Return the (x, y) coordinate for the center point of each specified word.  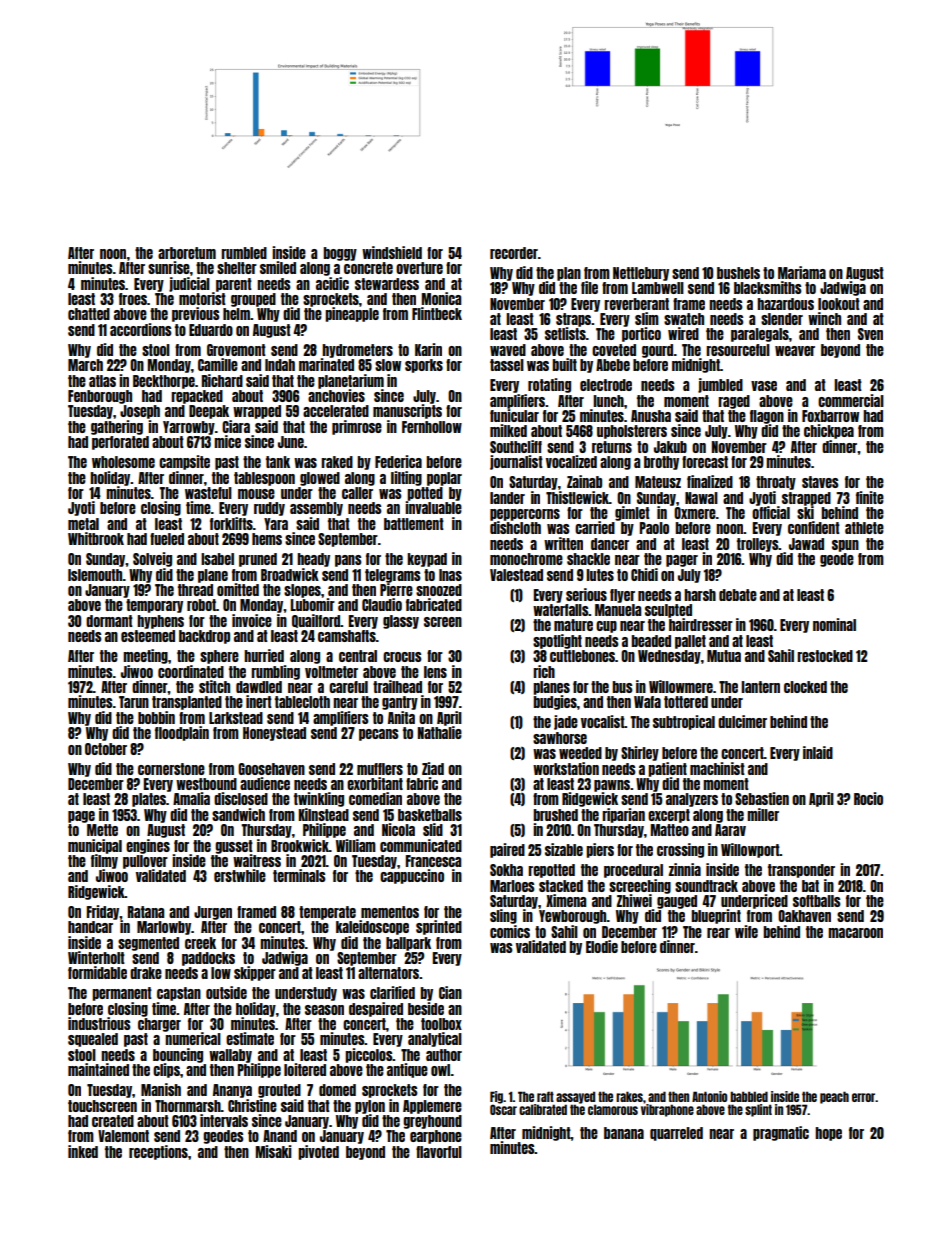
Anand (280, 1136)
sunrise (169, 267)
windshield (392, 252)
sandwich (238, 814)
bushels (738, 273)
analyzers (692, 800)
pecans (379, 735)
